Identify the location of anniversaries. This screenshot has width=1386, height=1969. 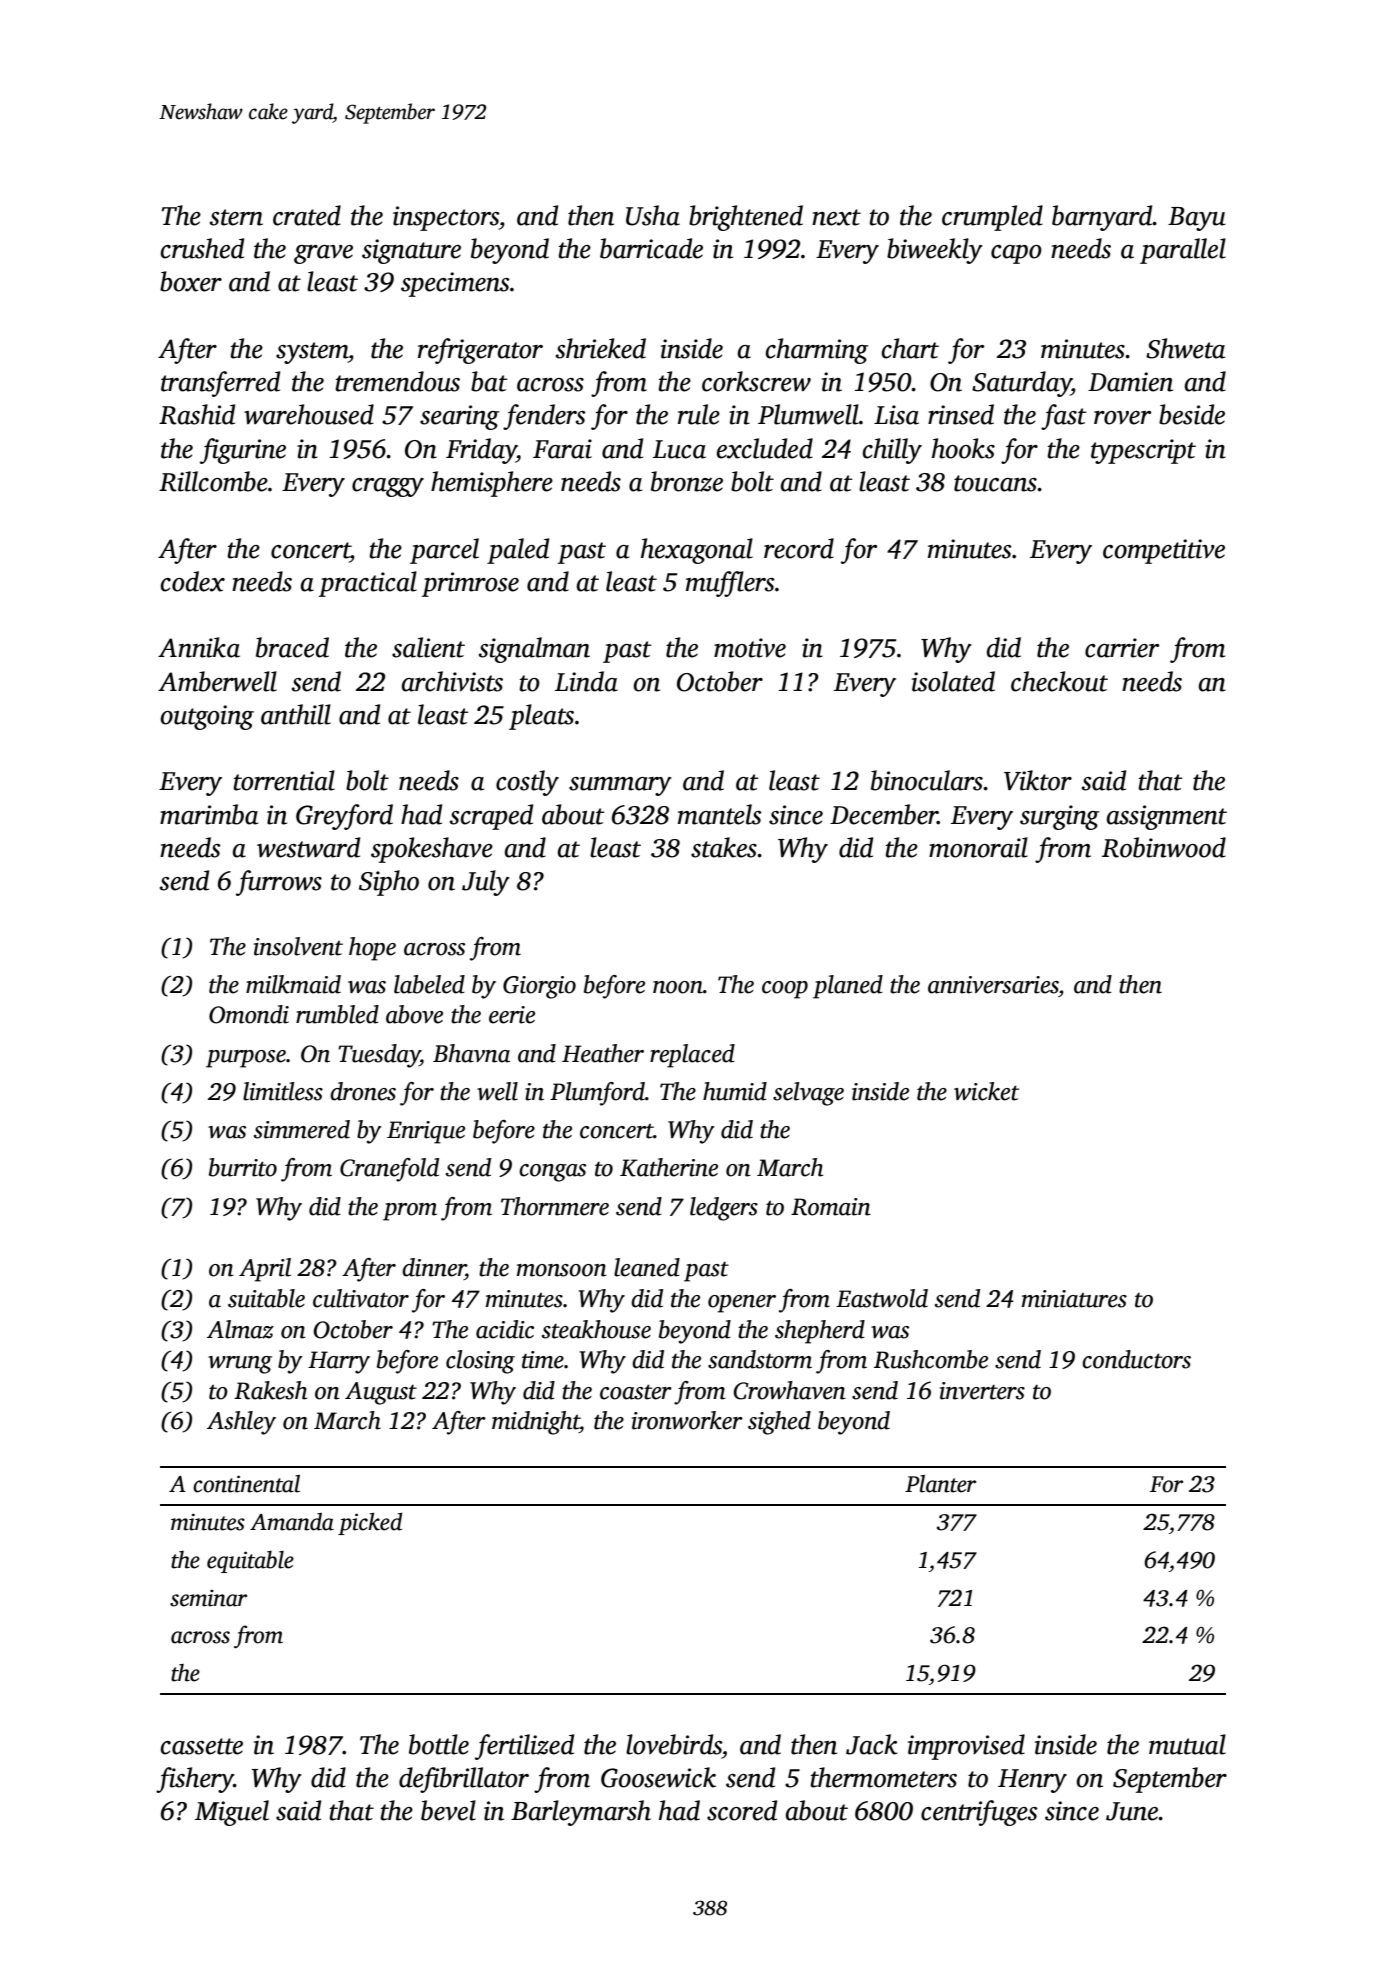
(993, 985).
